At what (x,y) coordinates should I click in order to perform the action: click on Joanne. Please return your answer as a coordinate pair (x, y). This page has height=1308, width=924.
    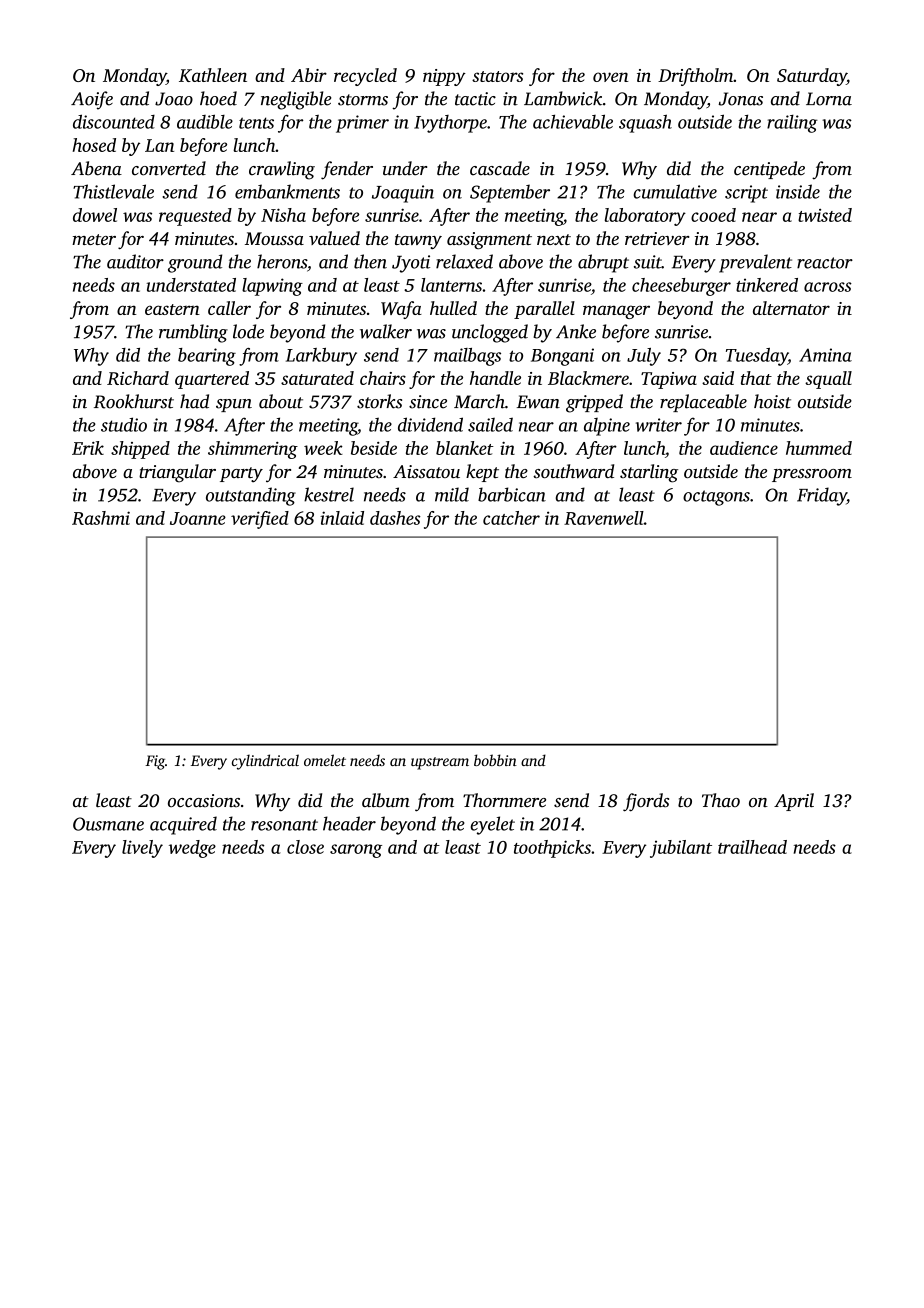
    Looking at the image, I should click on (198, 518).
